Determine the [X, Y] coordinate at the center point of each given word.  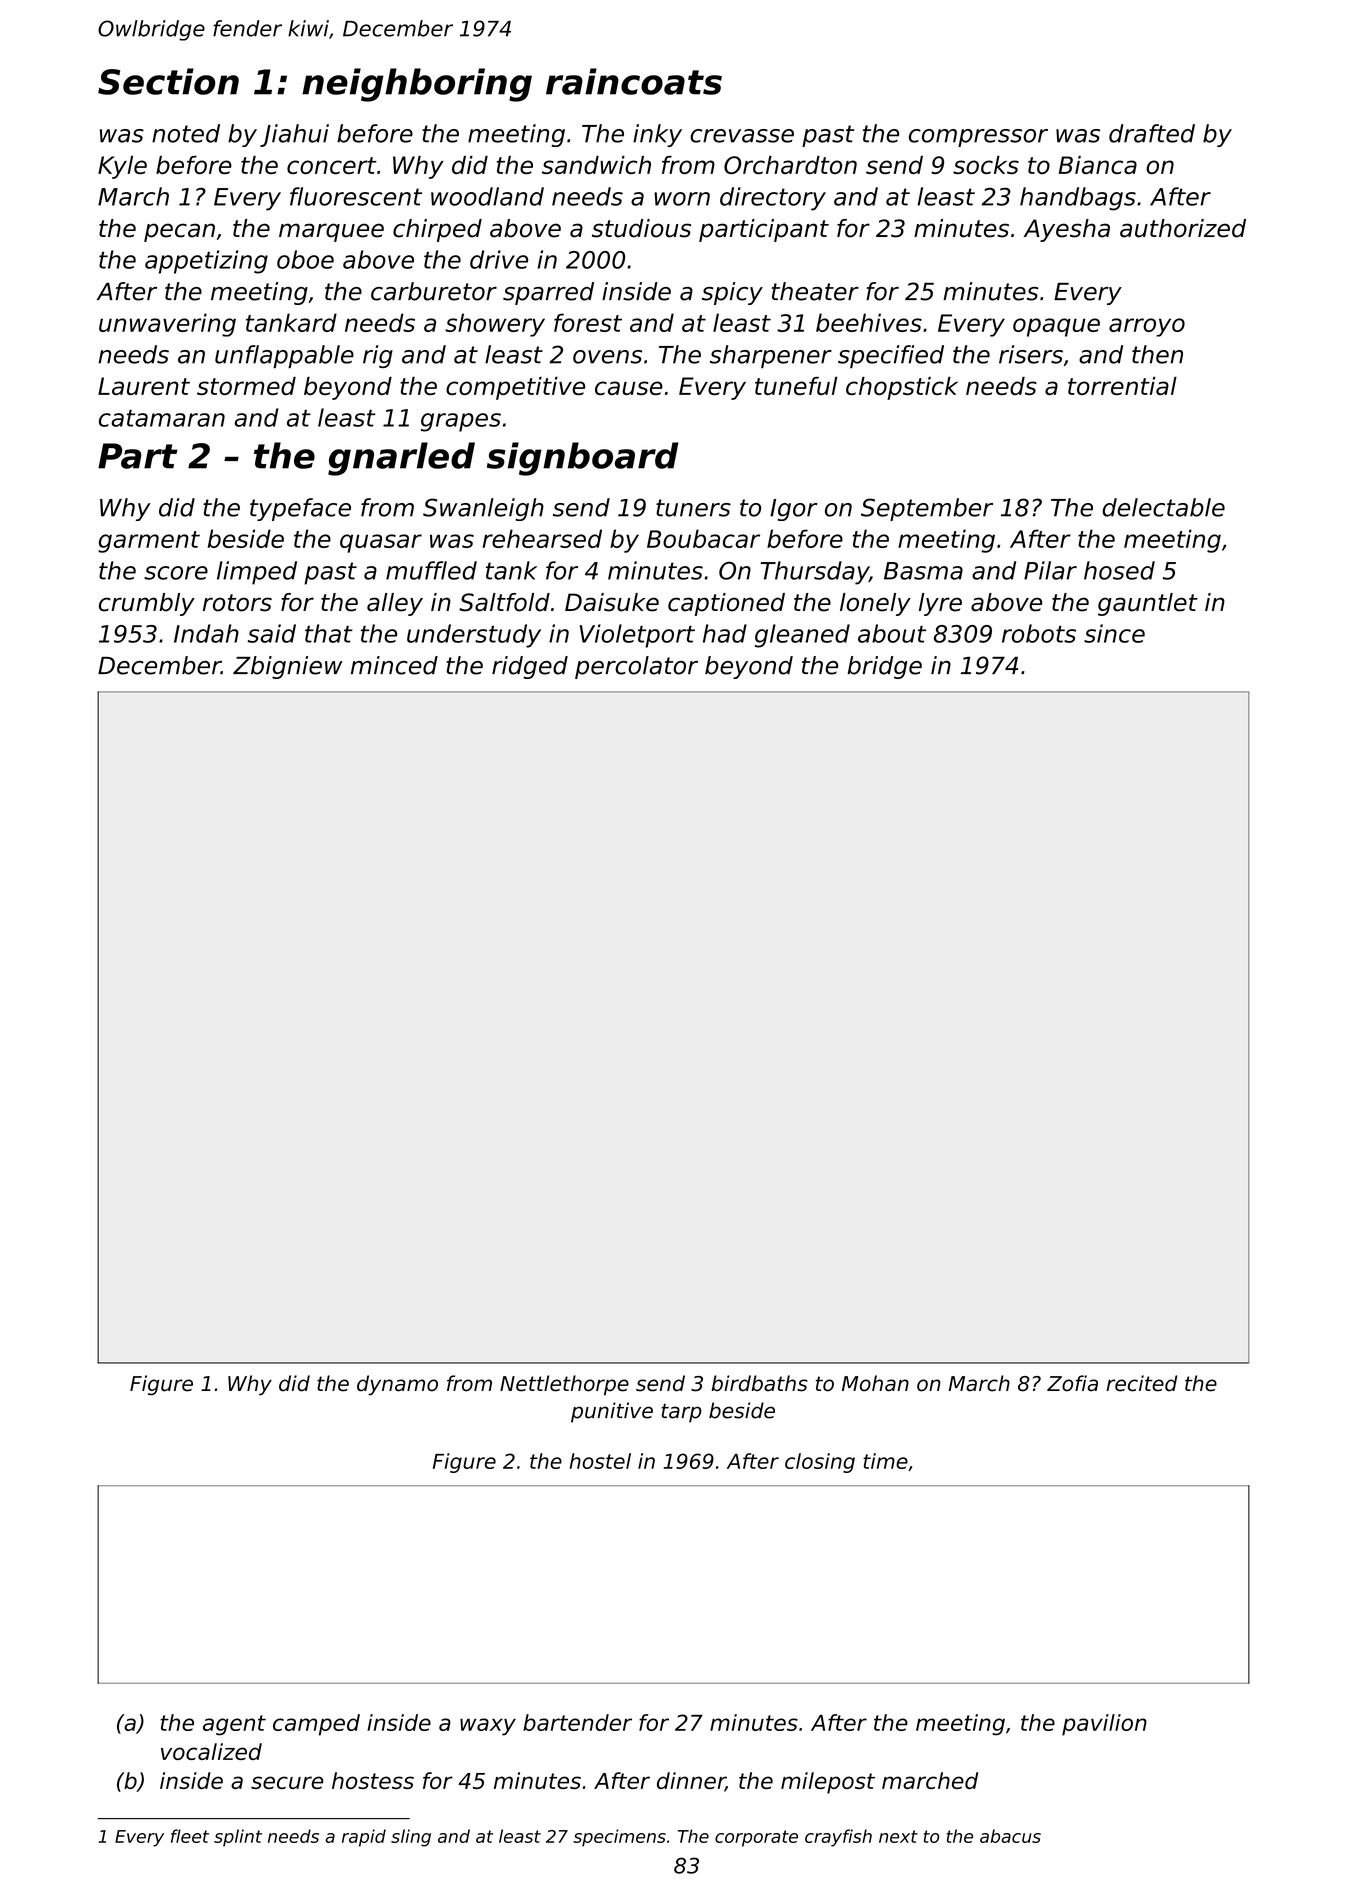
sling [411, 1838]
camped [316, 1725]
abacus [1010, 1836]
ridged [530, 667]
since [1114, 633]
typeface [300, 509]
